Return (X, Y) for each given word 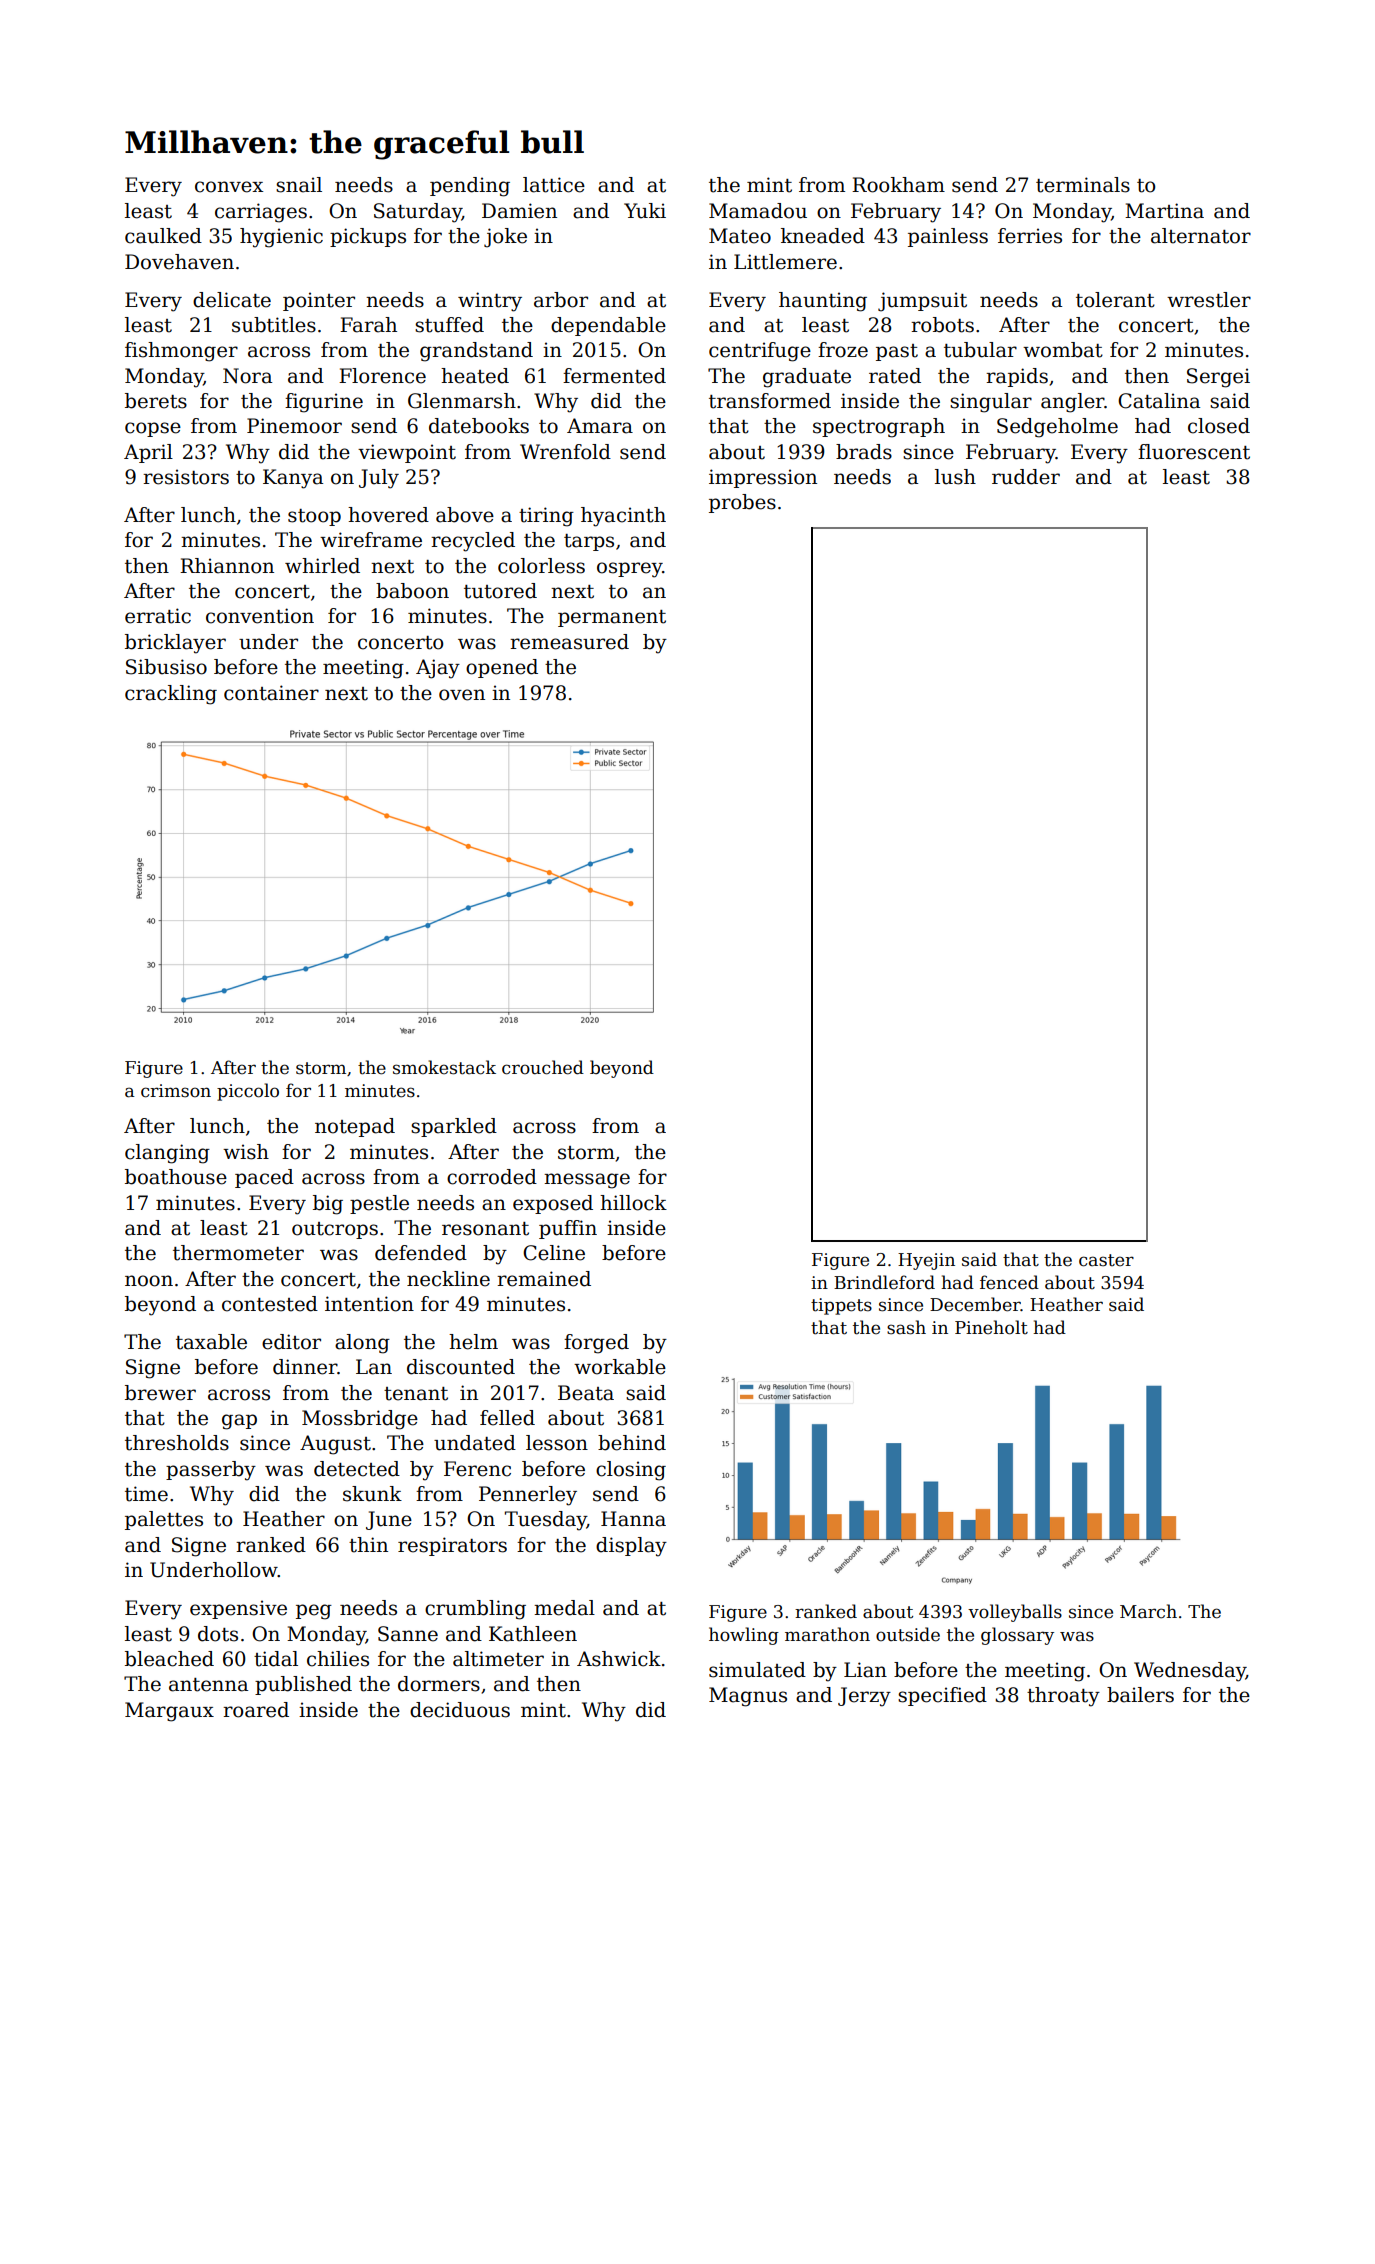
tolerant (1115, 300)
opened (502, 668)
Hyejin (926, 1261)
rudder (1026, 477)
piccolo (248, 1092)
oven (462, 695)
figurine (324, 403)
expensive (238, 1609)
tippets (841, 1306)
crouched (543, 1067)
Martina (1164, 211)
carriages (261, 213)
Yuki (645, 211)
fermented (614, 376)
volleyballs (1015, 1613)
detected (357, 1469)
